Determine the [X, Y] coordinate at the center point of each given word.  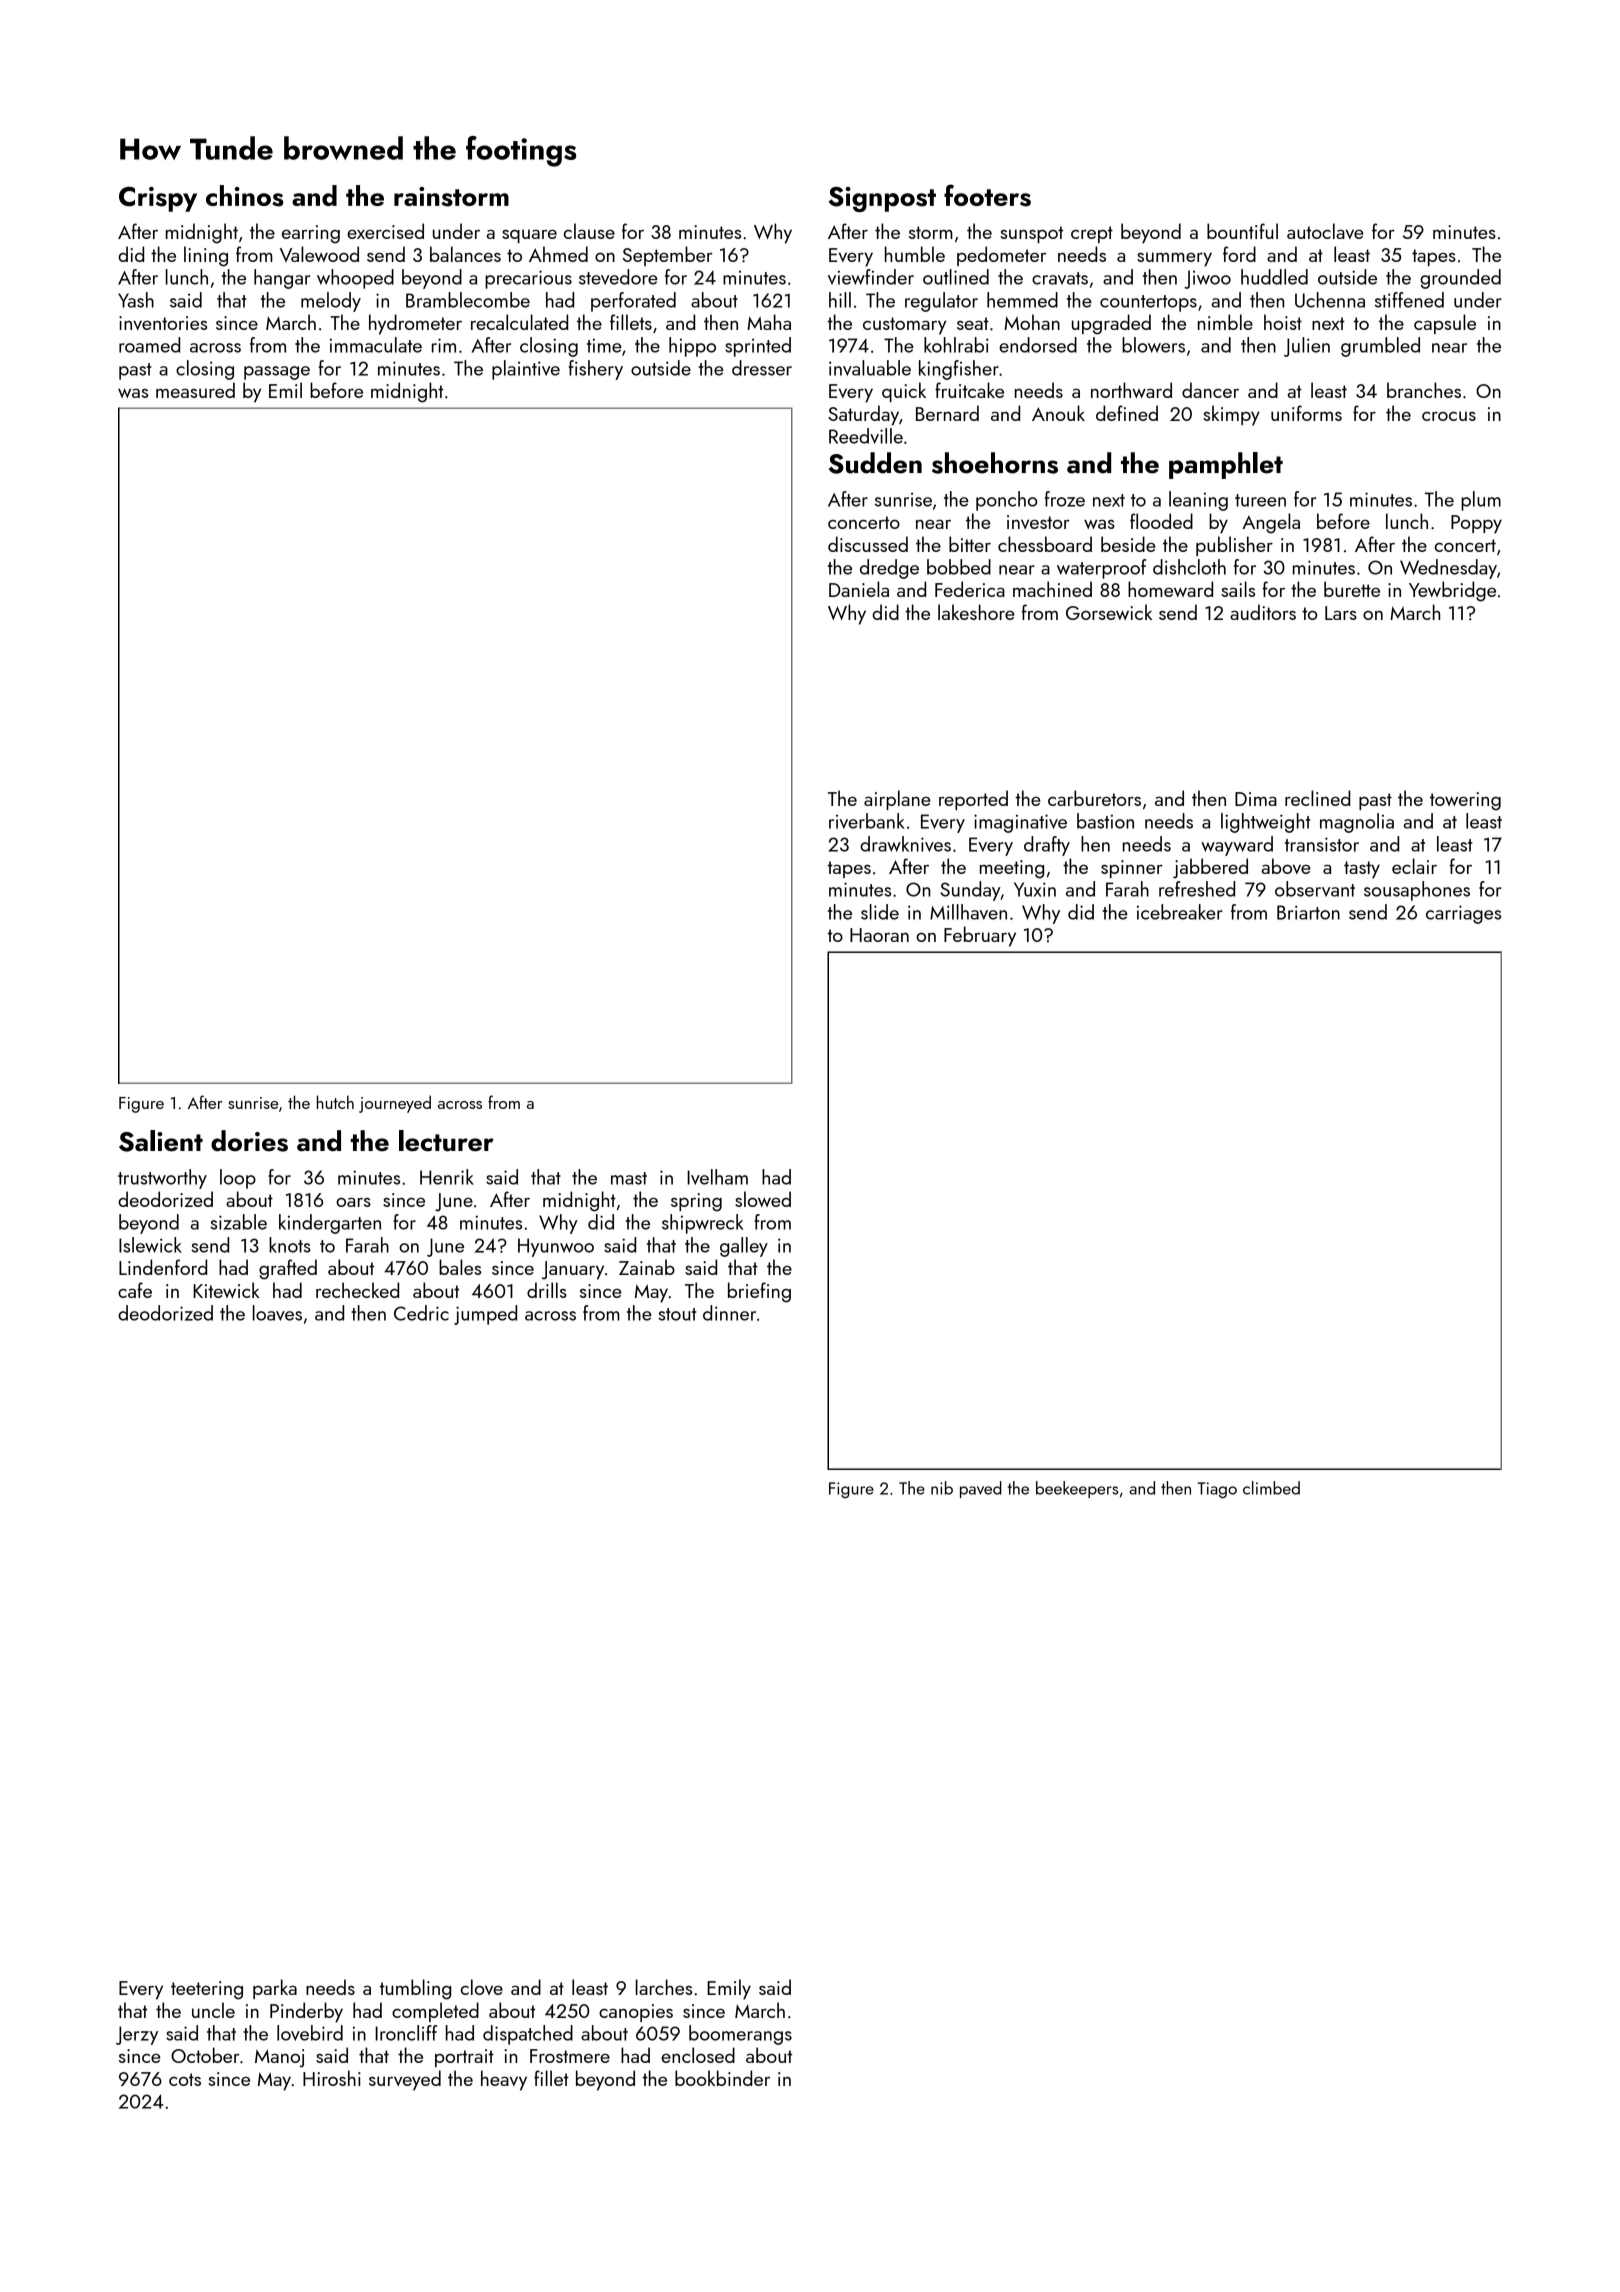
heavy [504, 2080]
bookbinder [722, 2078]
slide [880, 912]
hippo [692, 347]
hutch [335, 1102]
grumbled [1380, 347]
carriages [1463, 914]
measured [195, 390]
